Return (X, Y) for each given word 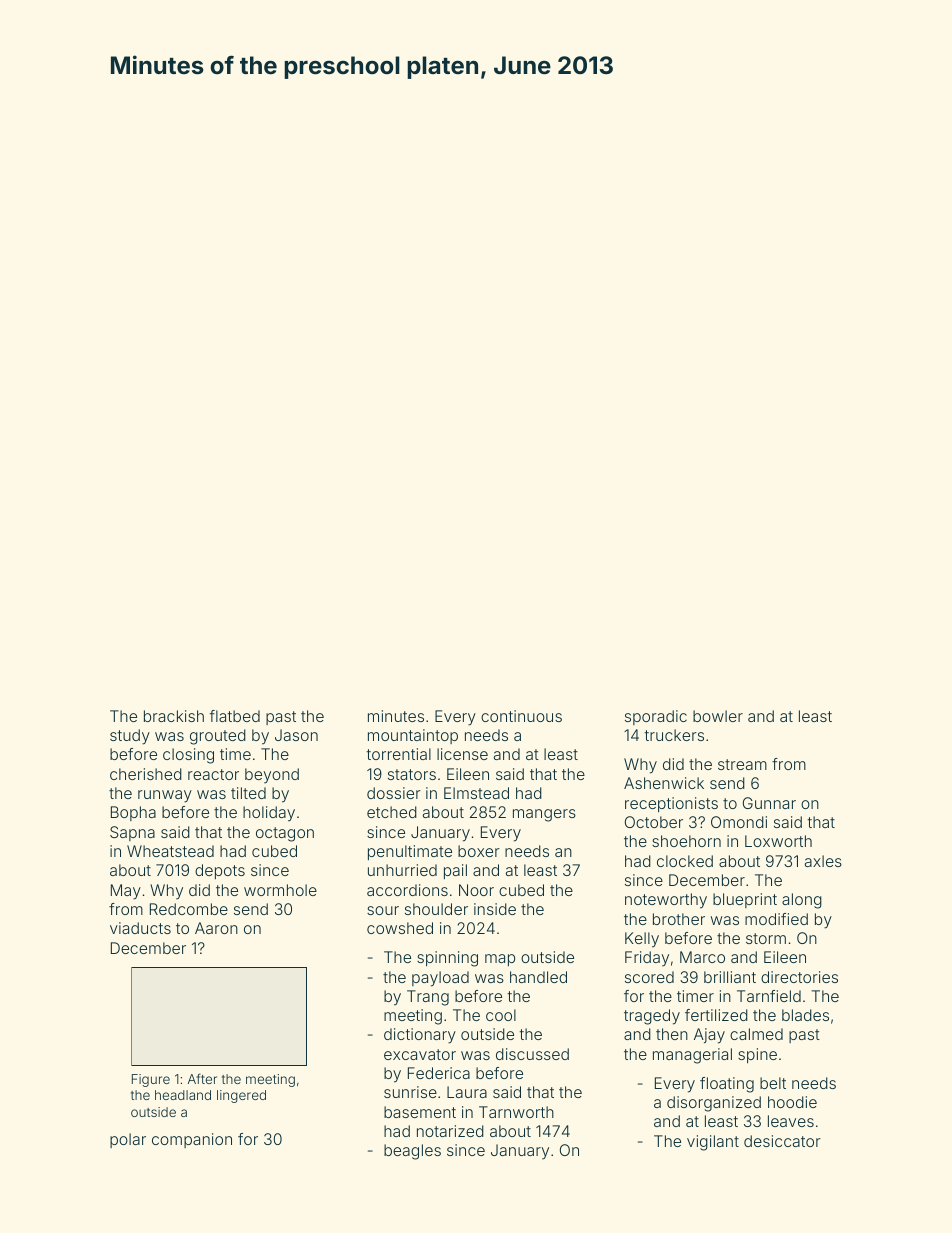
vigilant (713, 1143)
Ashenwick (664, 783)
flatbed (234, 716)
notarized (450, 1131)
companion (192, 1140)
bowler (718, 716)
